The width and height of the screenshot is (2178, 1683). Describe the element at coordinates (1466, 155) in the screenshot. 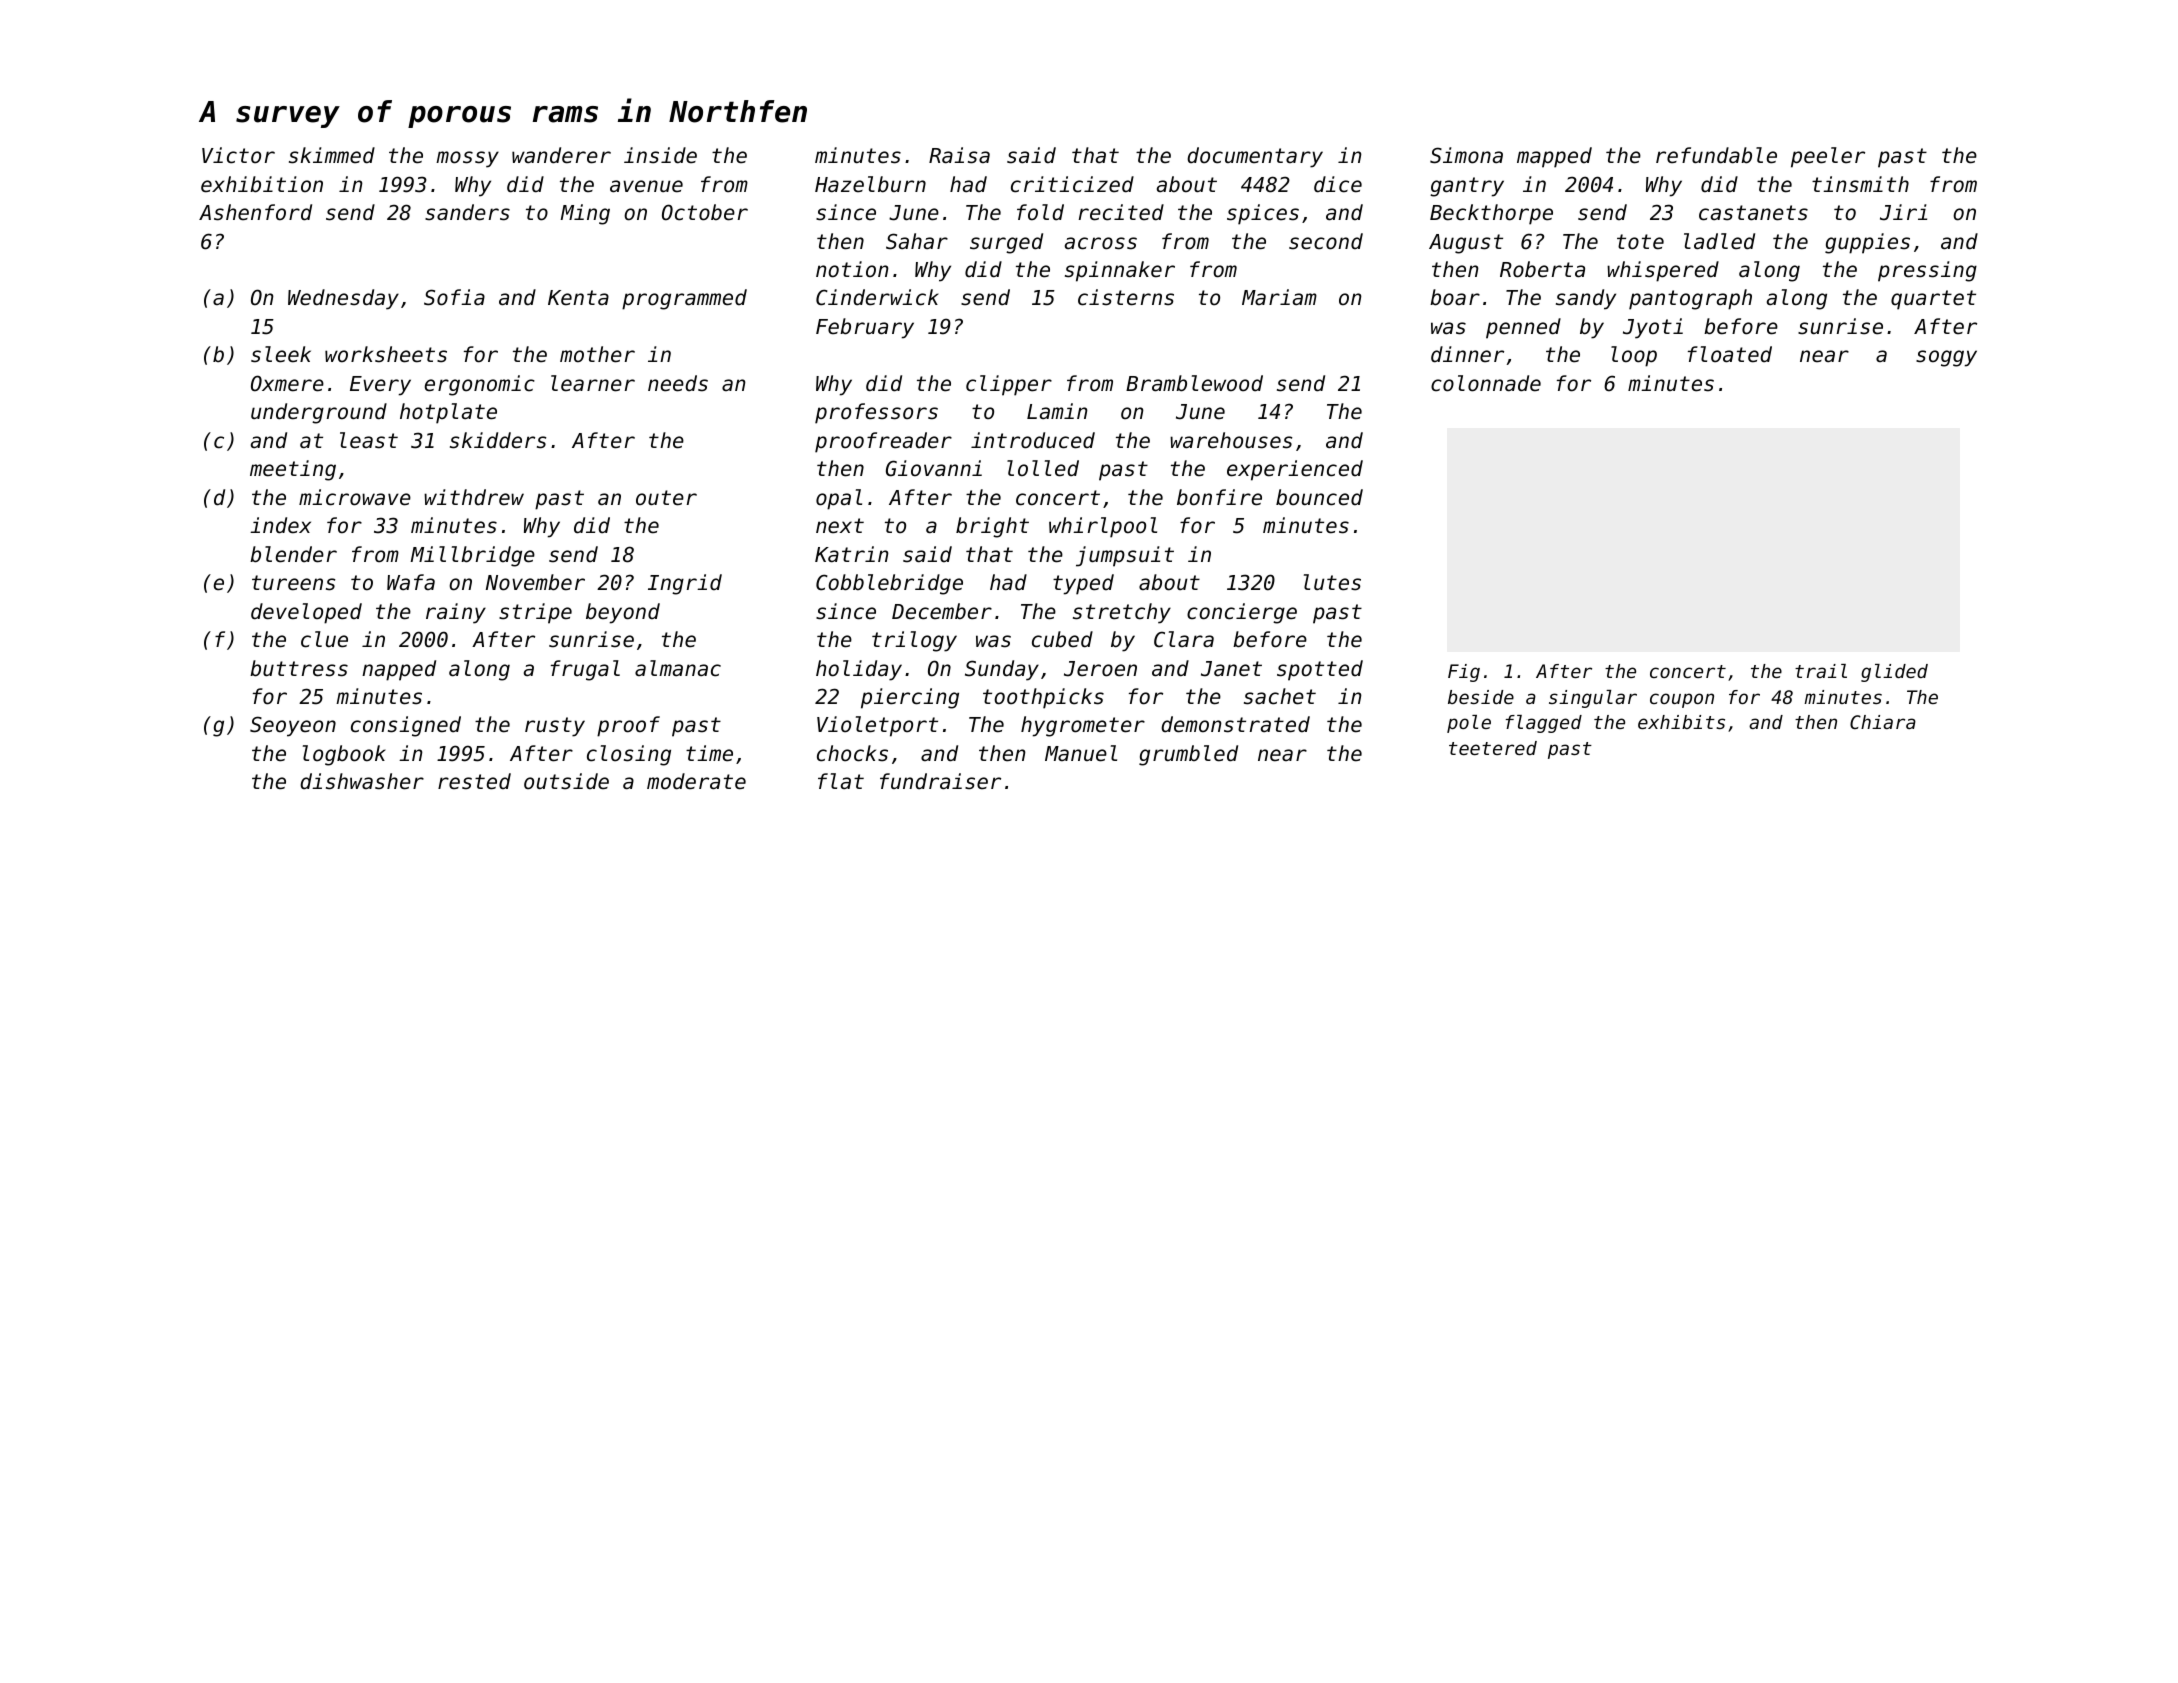

I see `Simona` at that location.
